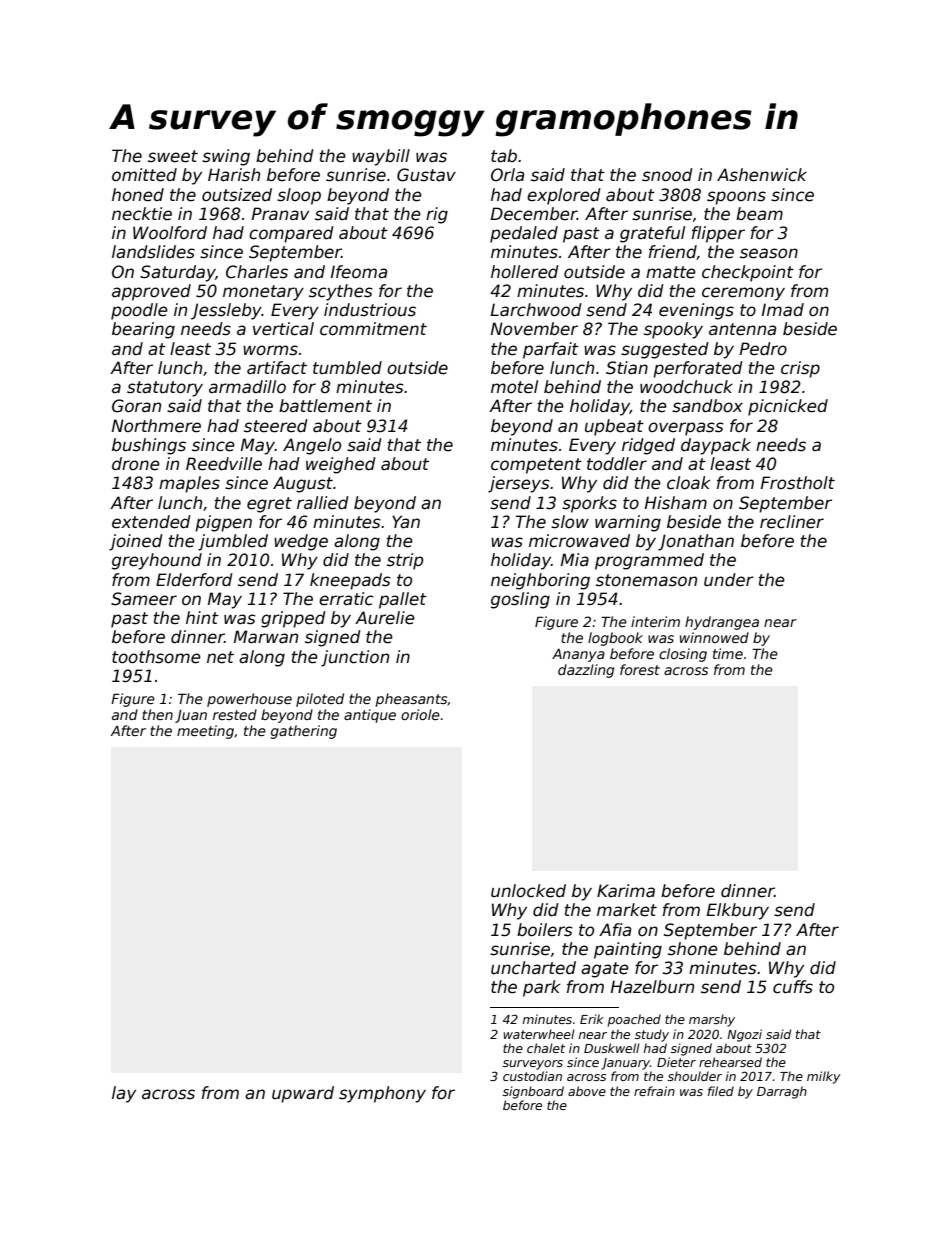 Image resolution: width=952 pixels, height=1233 pixels. I want to click on upward, so click(303, 1094).
